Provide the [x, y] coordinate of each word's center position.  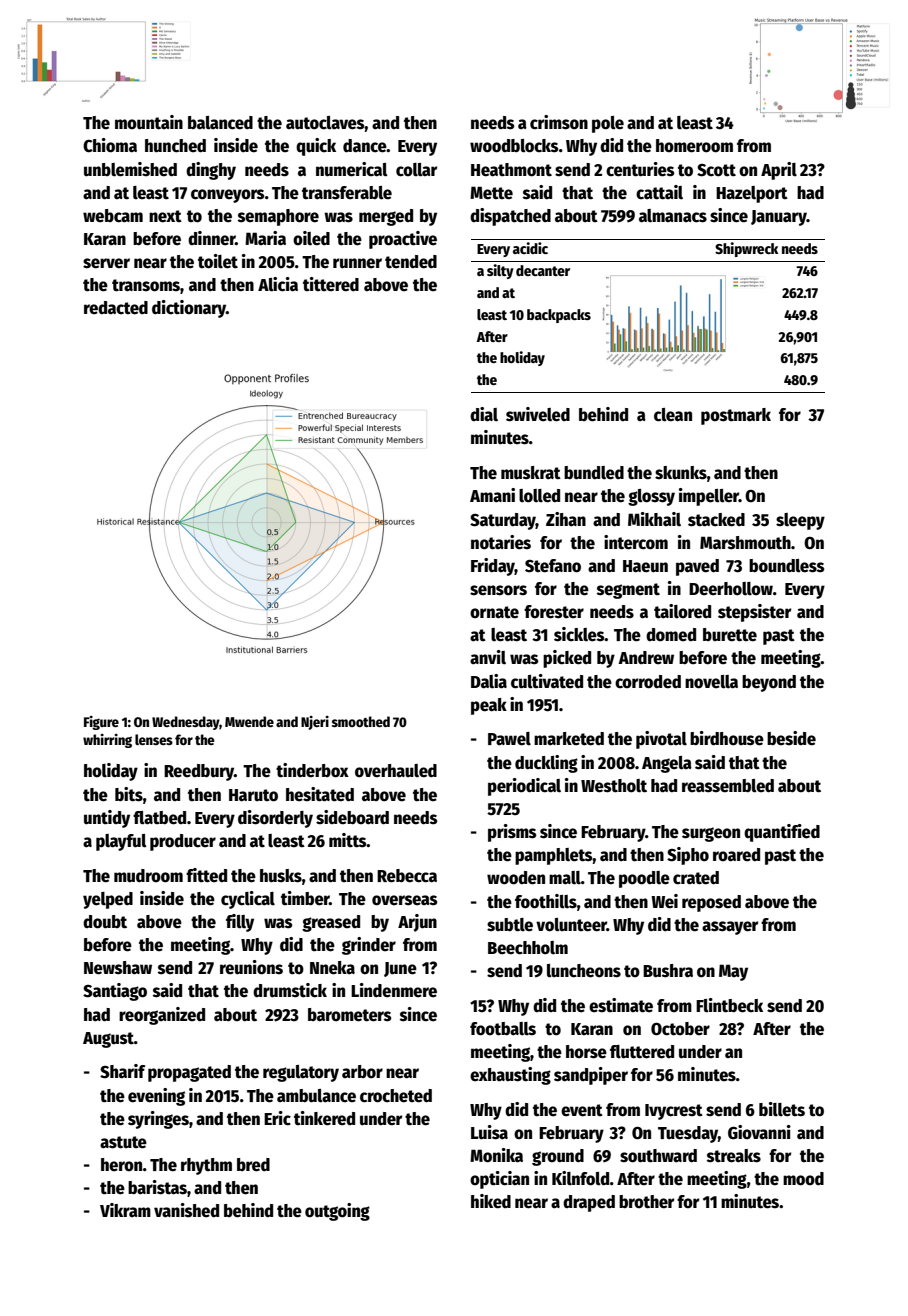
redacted [116, 308]
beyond [769, 683]
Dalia [489, 681]
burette [730, 635]
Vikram [125, 1210]
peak [489, 706]
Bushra [668, 971]
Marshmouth [745, 543]
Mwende [249, 721]
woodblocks [514, 146]
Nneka [332, 968]
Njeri [315, 723]
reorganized [162, 1016]
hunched [175, 146]
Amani [492, 495]
